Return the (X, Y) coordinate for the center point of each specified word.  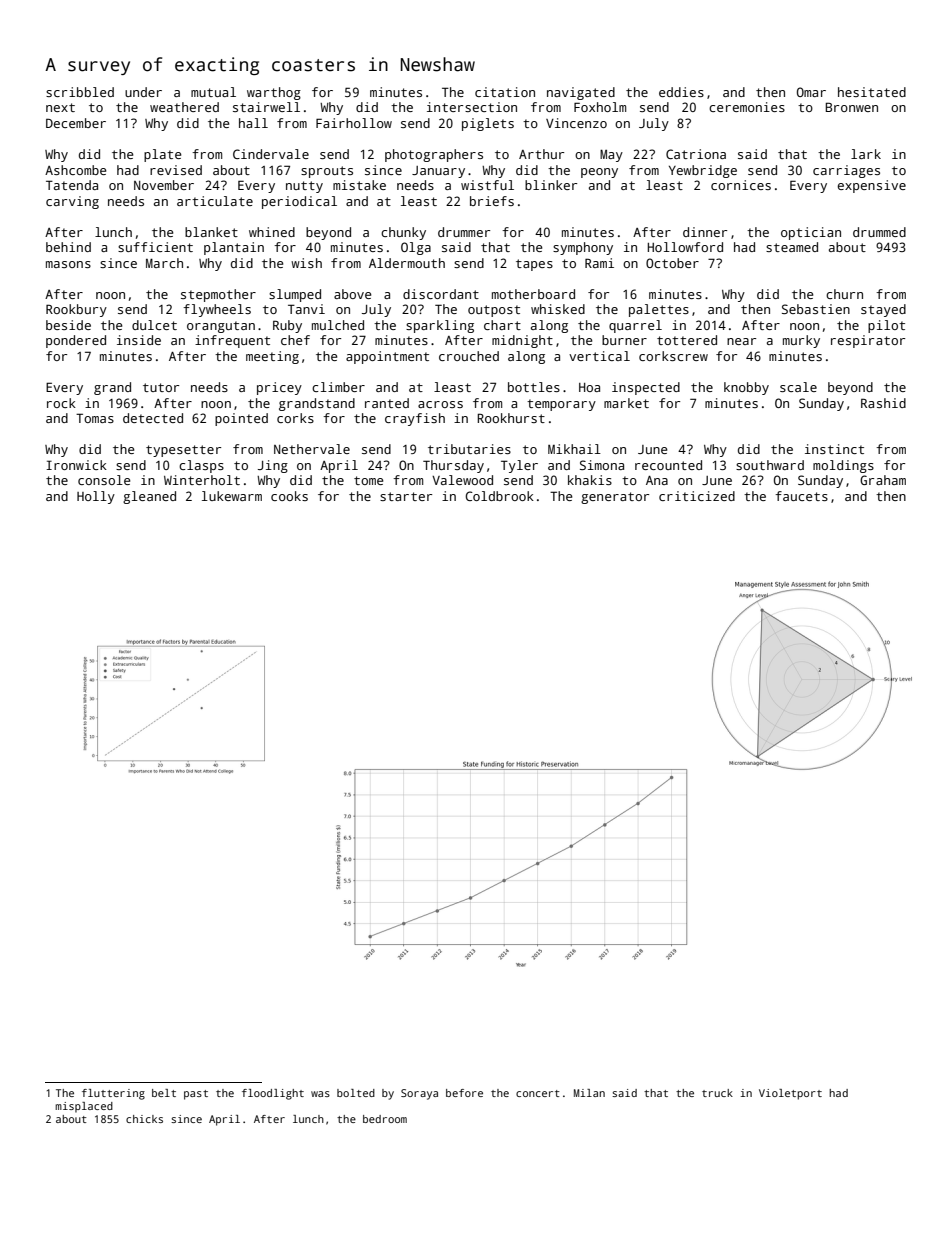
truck (717, 1093)
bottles (534, 387)
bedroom (385, 1119)
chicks (144, 1119)
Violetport (790, 1094)
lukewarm (232, 496)
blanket (211, 232)
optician (811, 233)
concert (538, 1093)
